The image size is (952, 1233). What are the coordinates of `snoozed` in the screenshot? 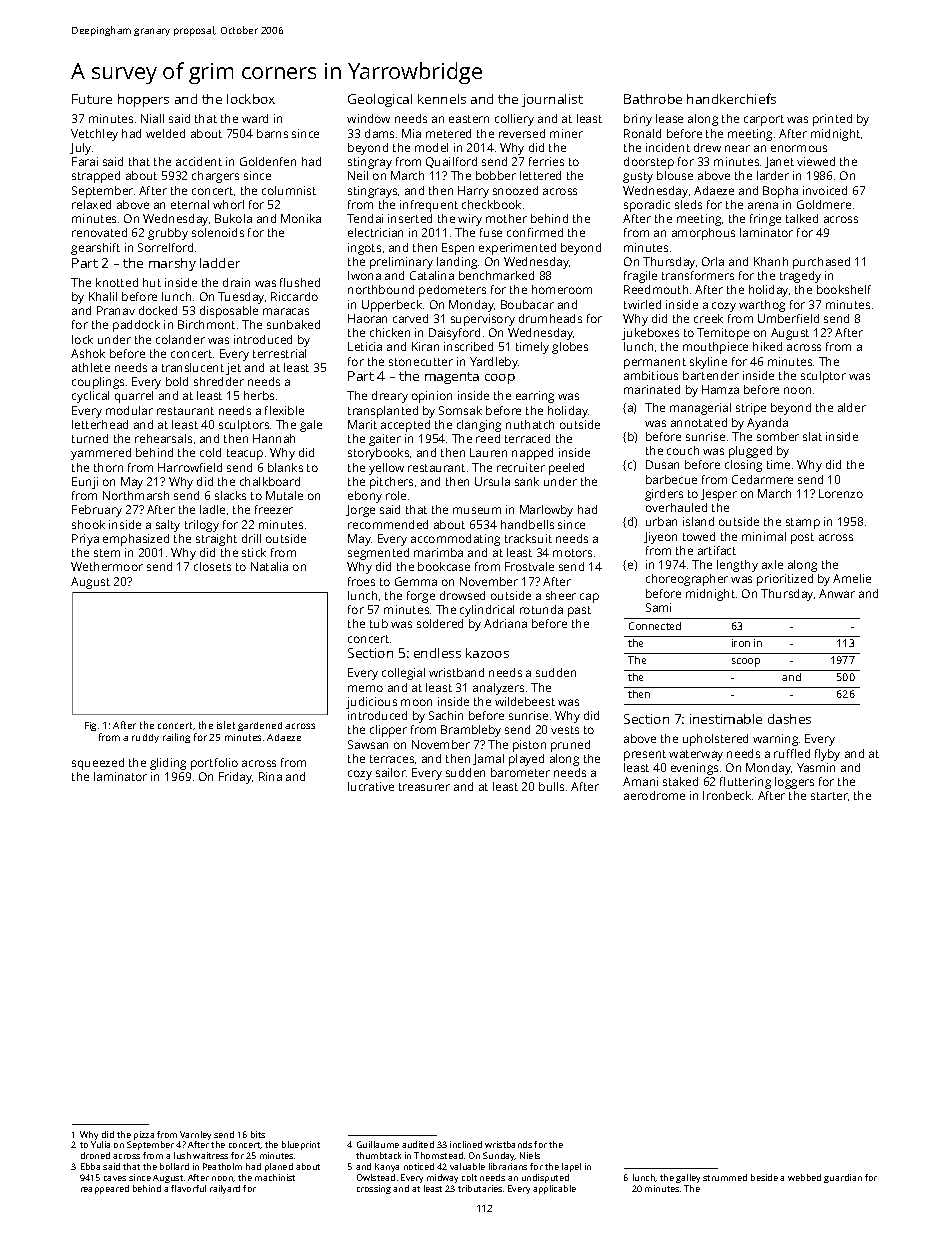 It's located at (515, 190).
